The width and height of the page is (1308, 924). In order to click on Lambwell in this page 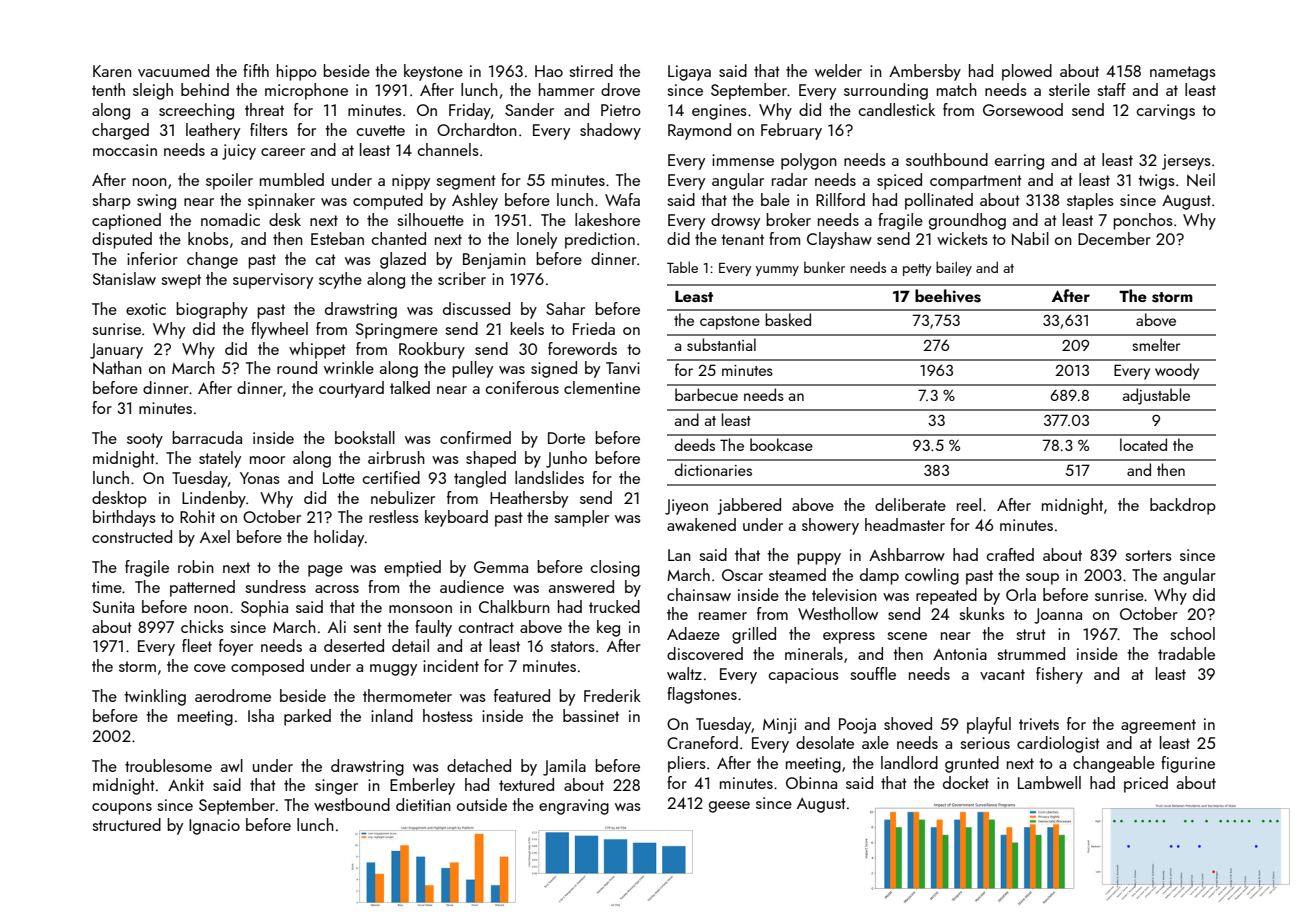, I will do `click(1049, 782)`.
